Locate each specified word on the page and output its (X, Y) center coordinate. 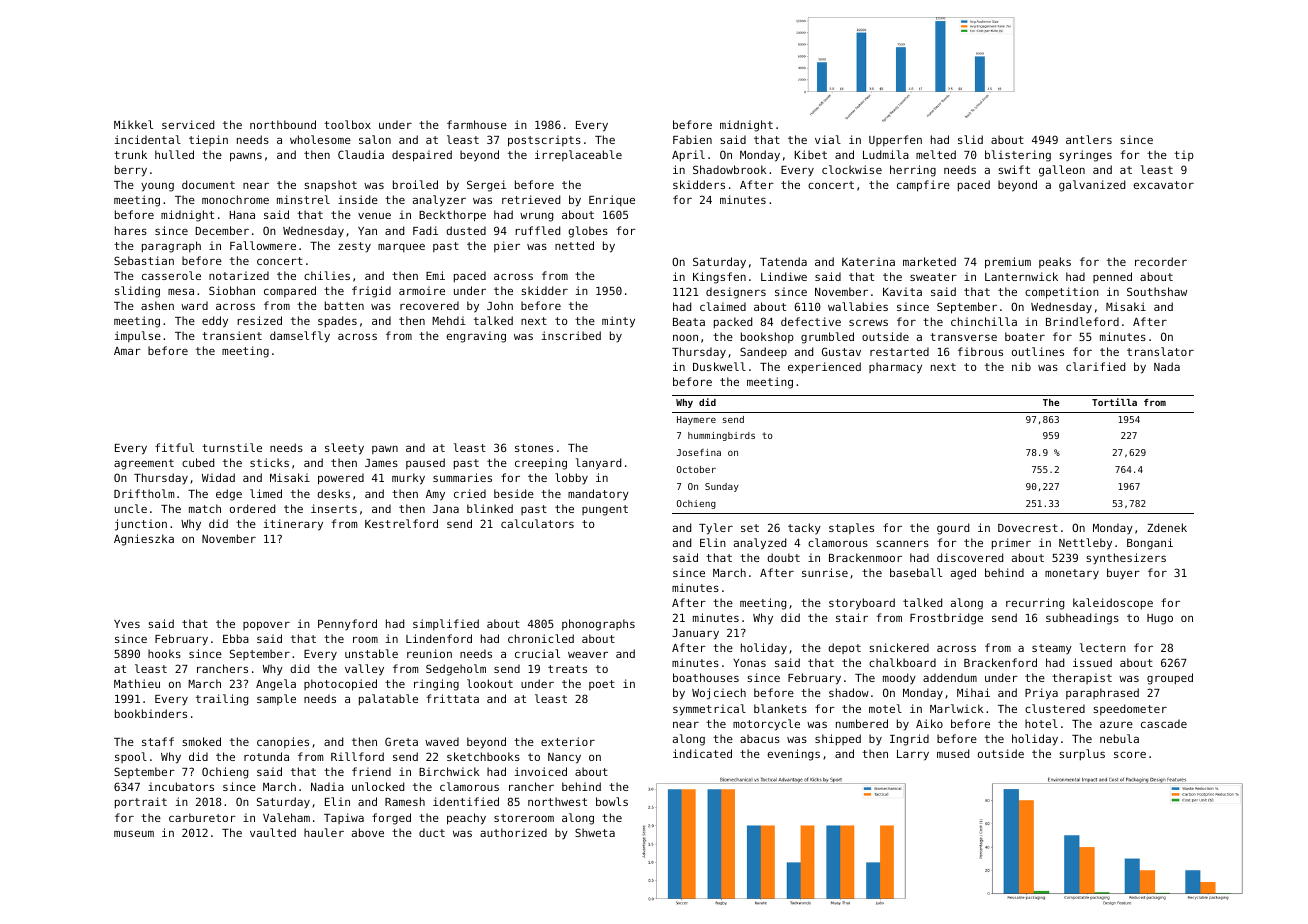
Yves (127, 624)
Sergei (486, 186)
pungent (605, 510)
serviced (188, 124)
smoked (201, 741)
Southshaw (1157, 291)
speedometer (1130, 709)
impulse (138, 336)
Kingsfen (719, 278)
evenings (793, 755)
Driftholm (144, 493)
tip (1184, 155)
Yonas (749, 663)
